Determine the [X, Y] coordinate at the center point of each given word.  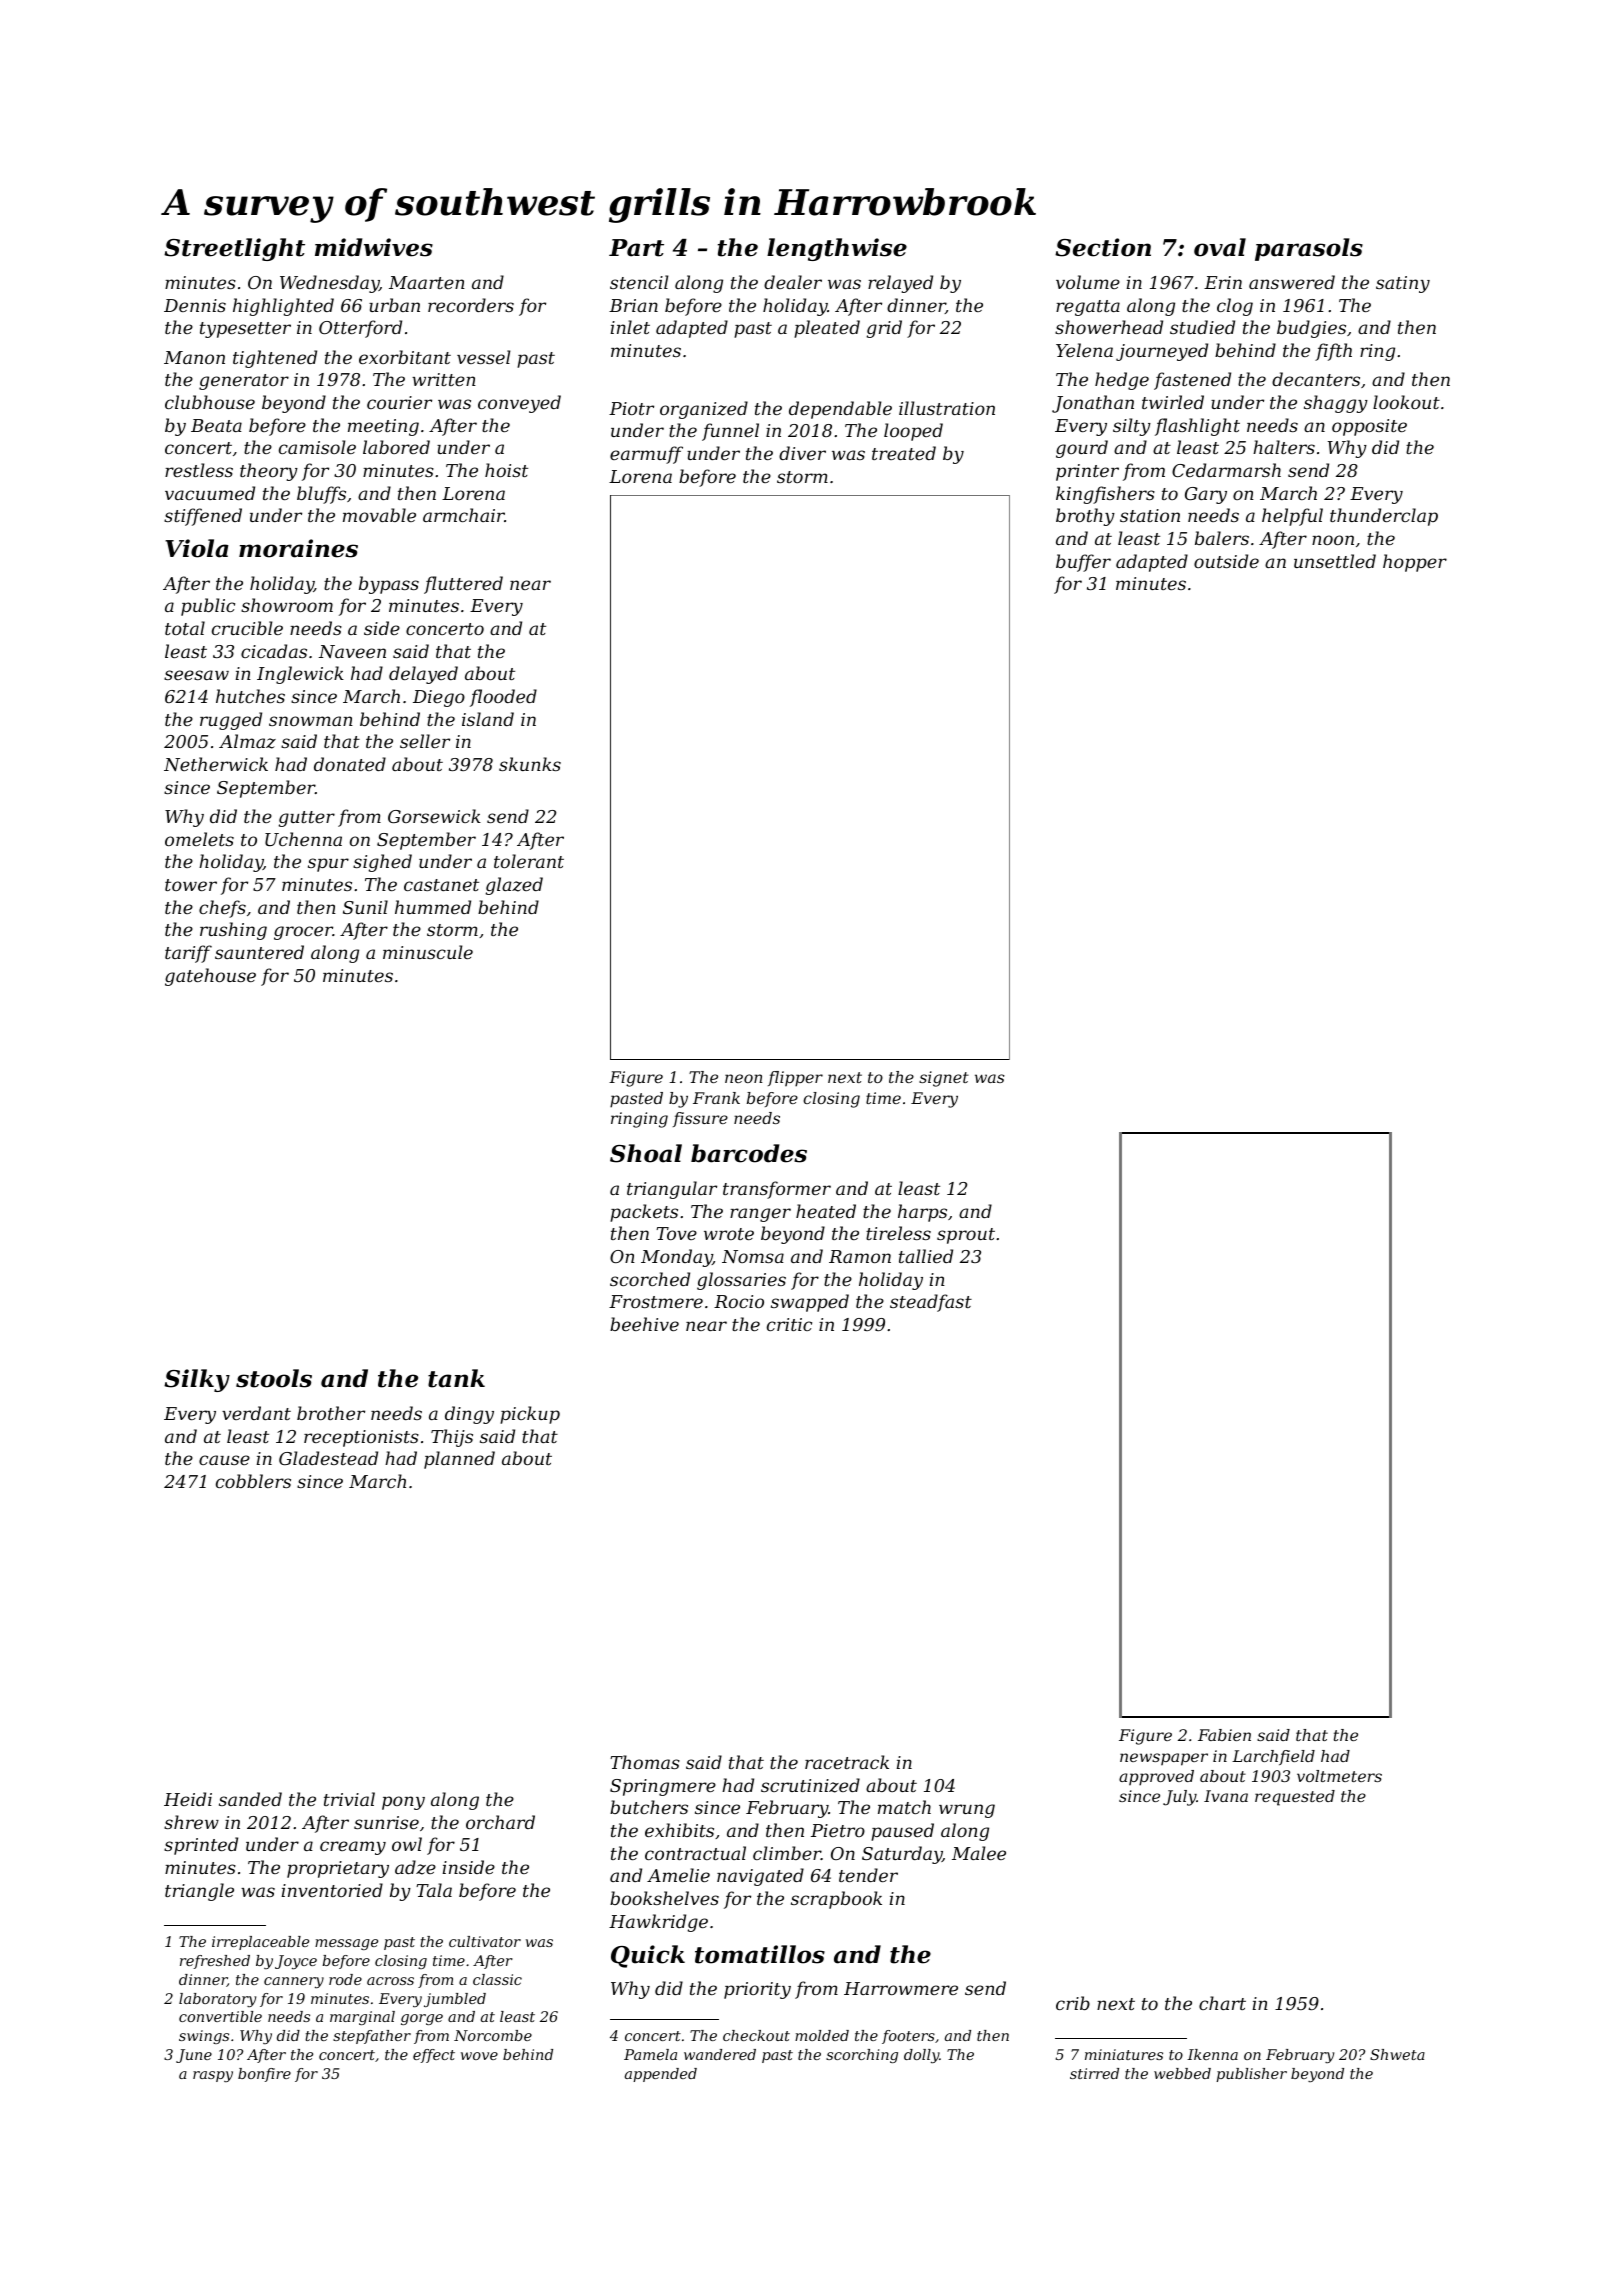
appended [661, 2075]
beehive [644, 1324]
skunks [530, 764]
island [488, 719]
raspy [213, 2076]
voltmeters [1339, 1776]
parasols [1309, 249]
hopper [1415, 563]
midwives [374, 247]
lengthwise [837, 249]
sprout [966, 1236]
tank [456, 1378]
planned [459, 1460]
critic [789, 1324]
